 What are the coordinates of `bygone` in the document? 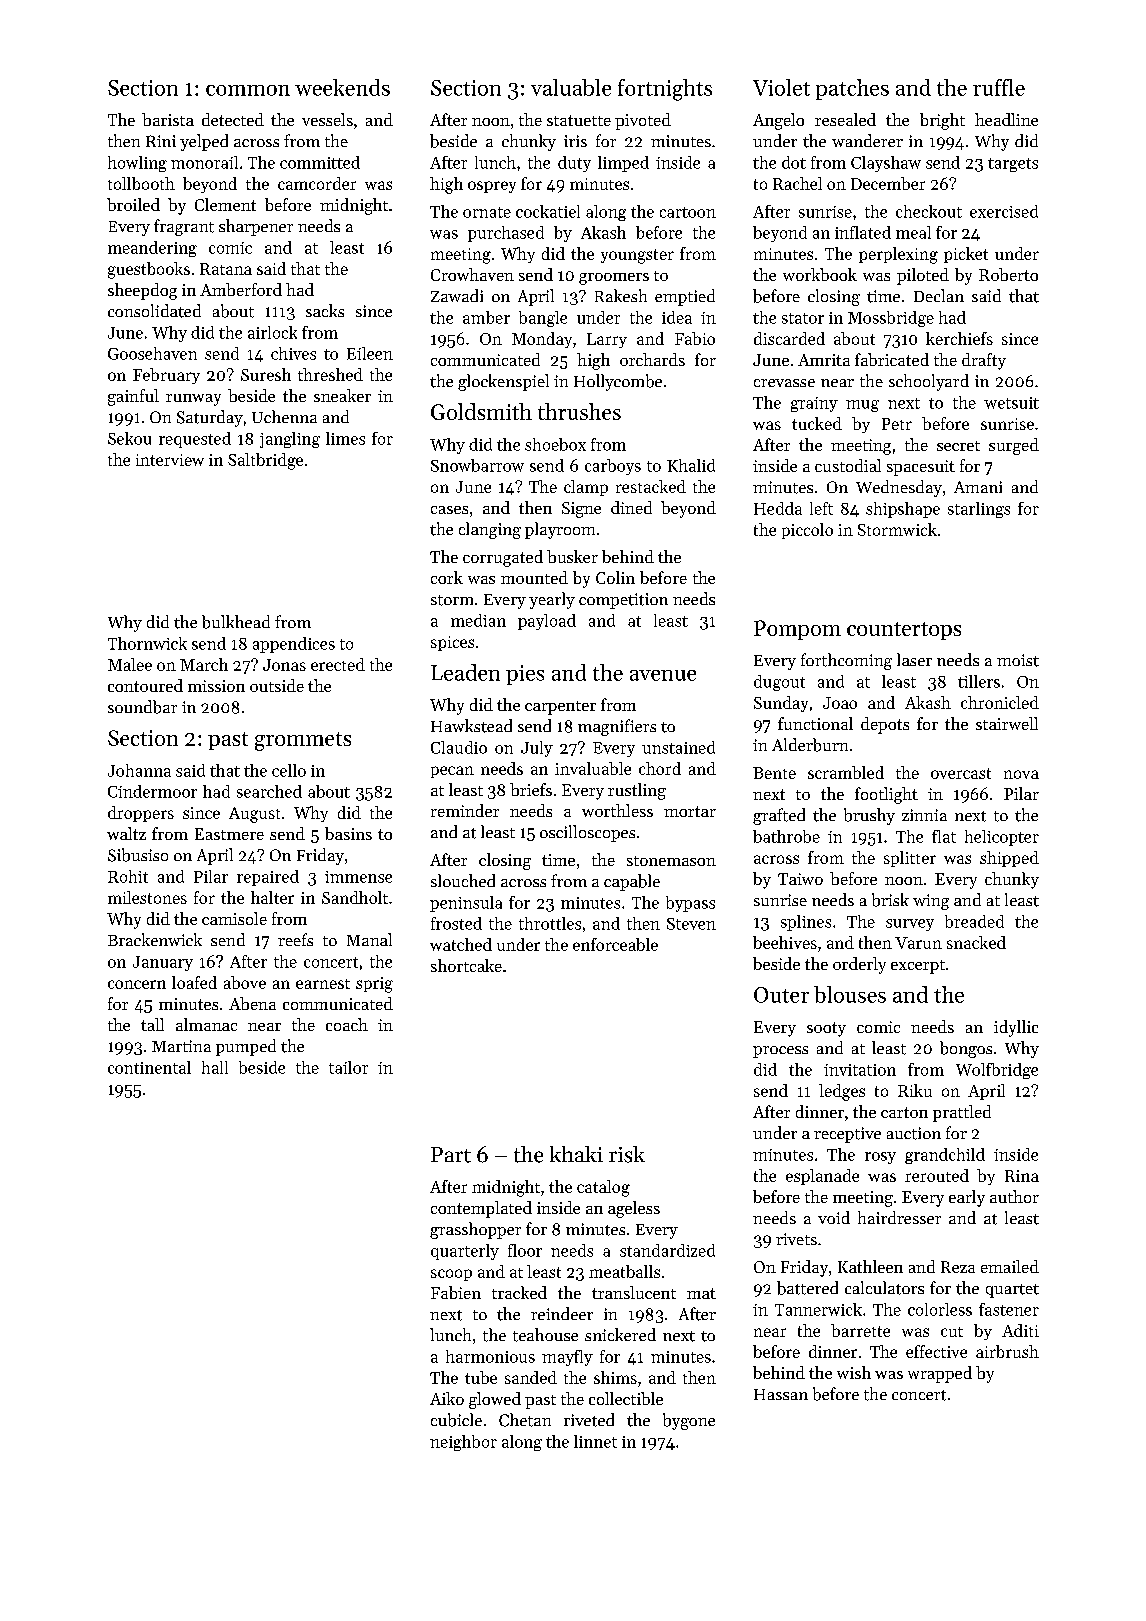 It's located at (689, 1421).
